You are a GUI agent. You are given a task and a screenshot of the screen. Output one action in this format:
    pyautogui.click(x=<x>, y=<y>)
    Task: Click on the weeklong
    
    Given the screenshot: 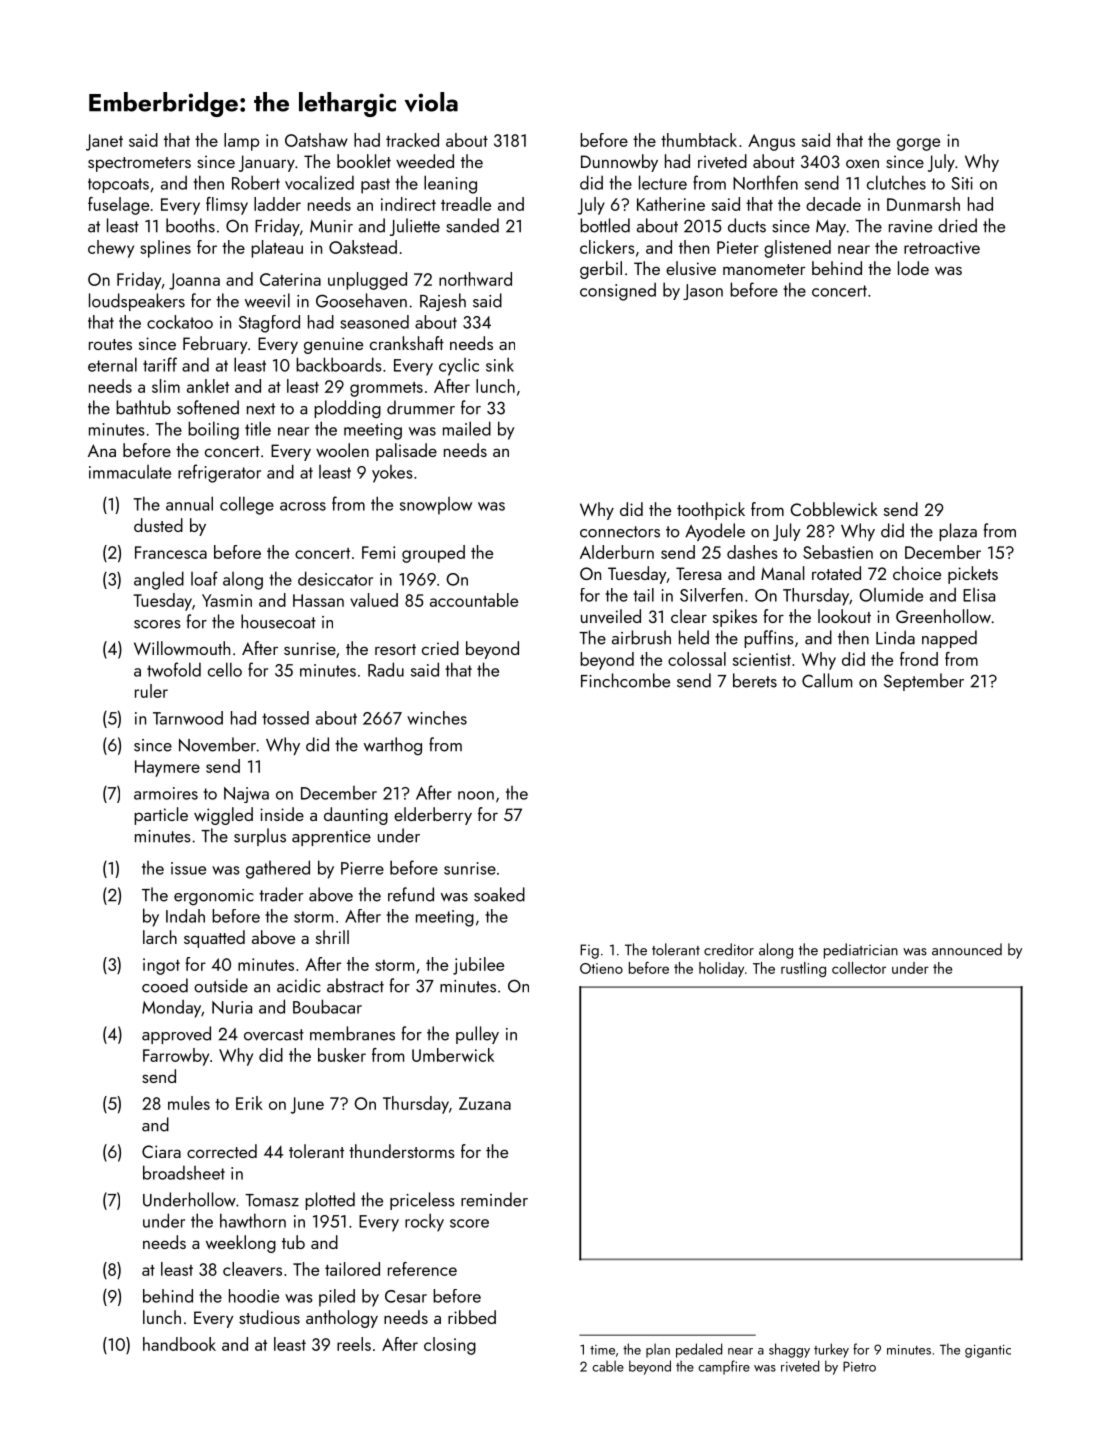 What is the action you would take?
    pyautogui.click(x=241, y=1244)
